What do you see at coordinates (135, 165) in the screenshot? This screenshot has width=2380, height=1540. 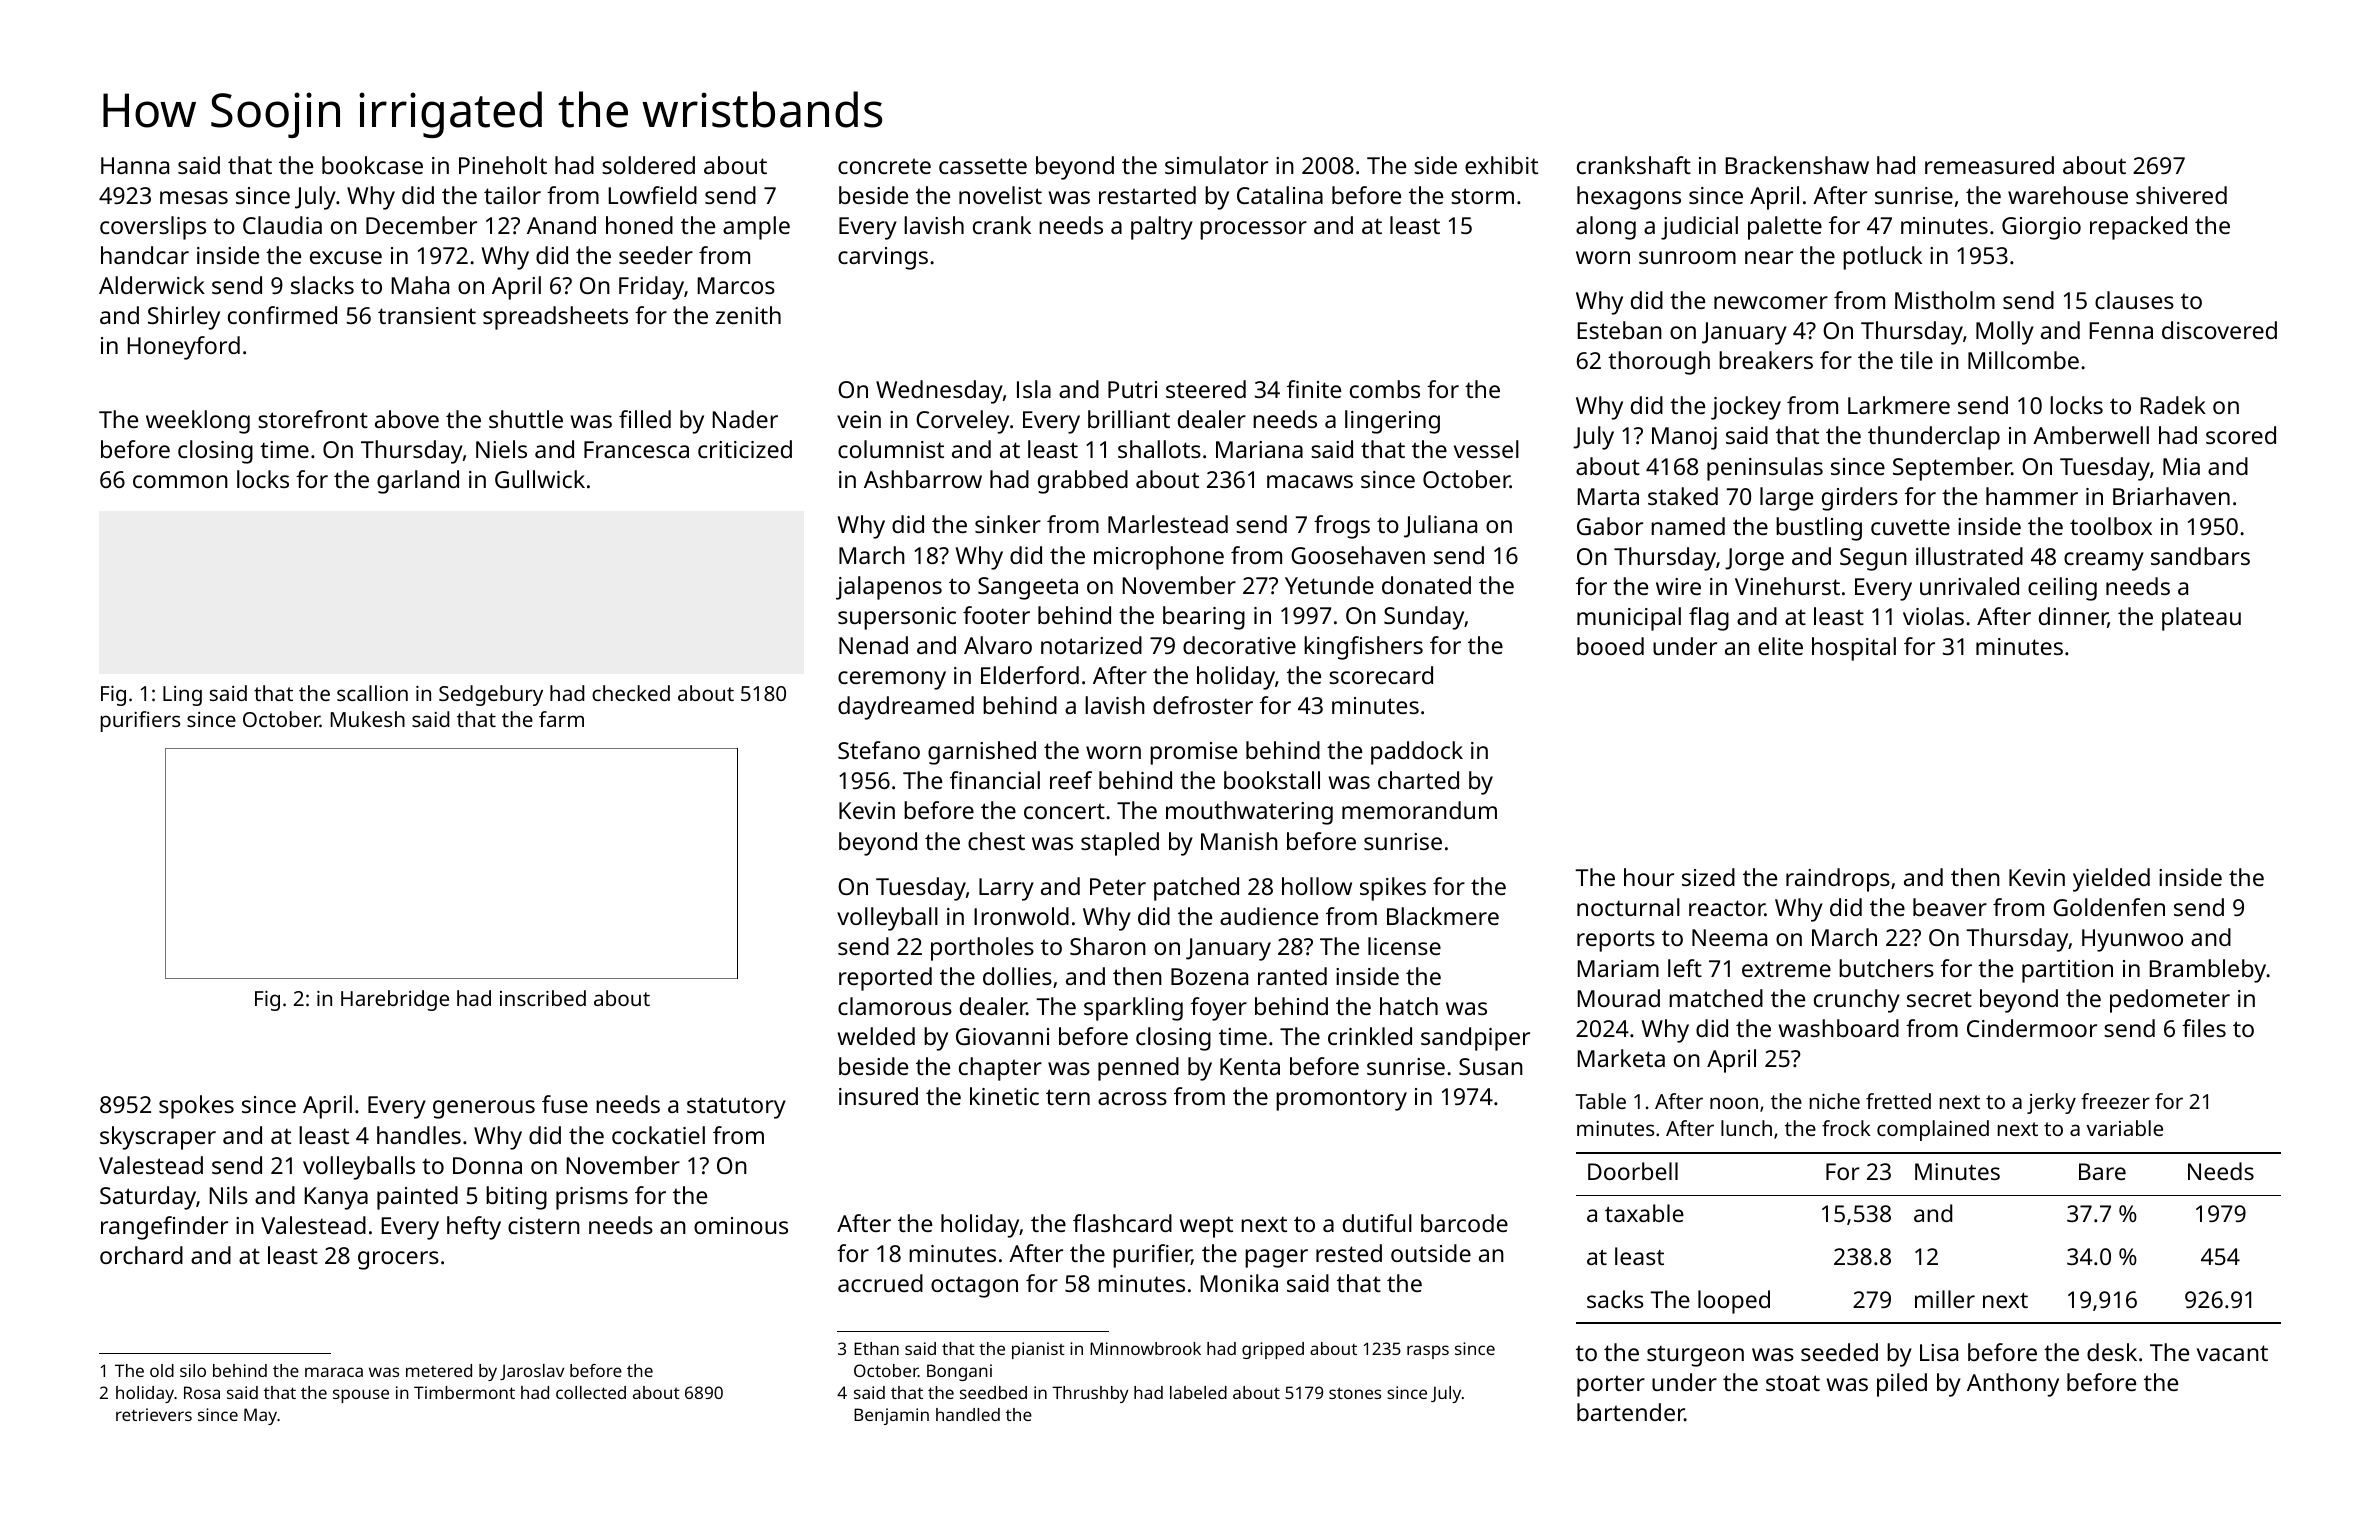 I see `Hanna` at bounding box center [135, 165].
